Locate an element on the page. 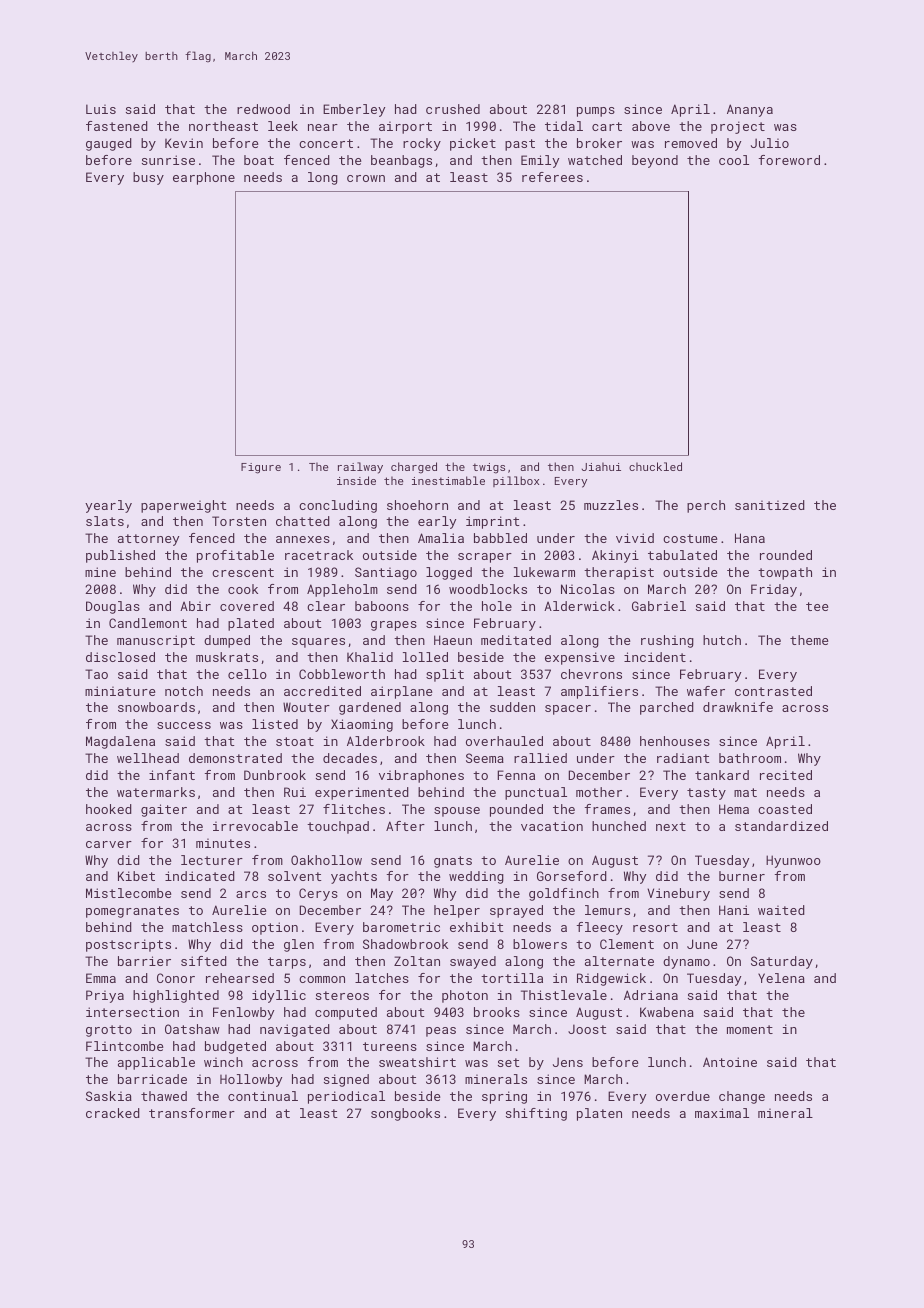  radiant is located at coordinates (683, 758).
